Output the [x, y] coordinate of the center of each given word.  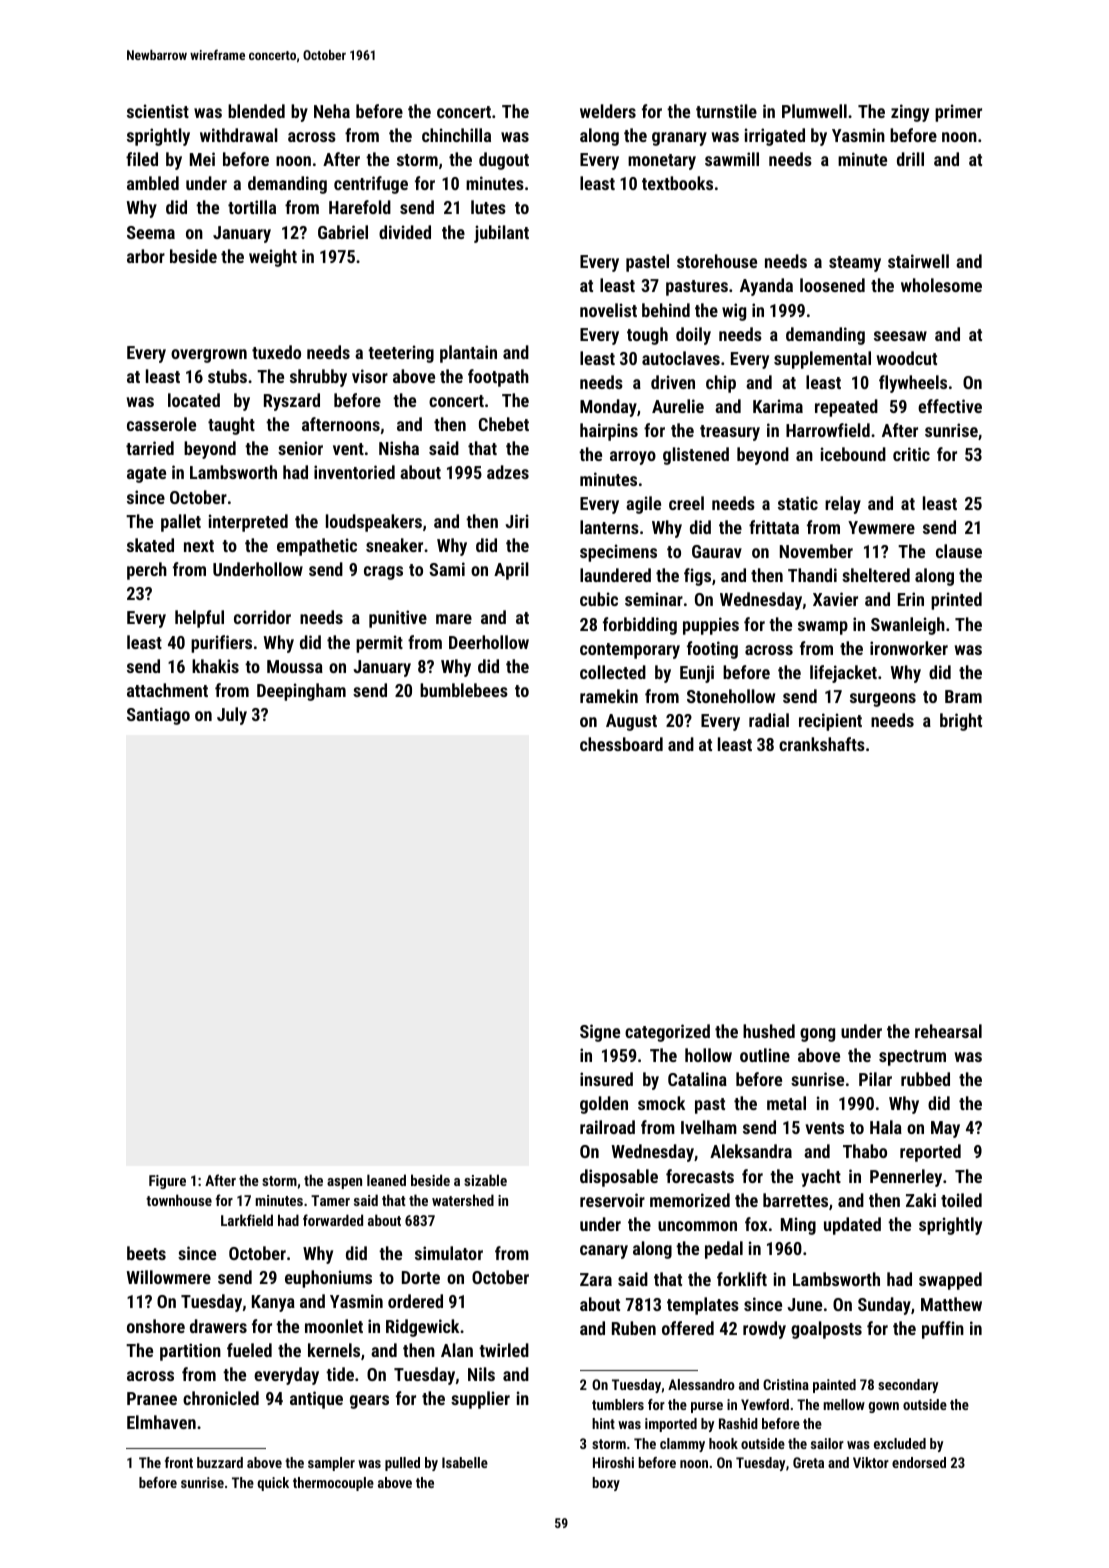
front [179, 1462]
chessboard [621, 744]
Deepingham [301, 692]
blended [256, 111]
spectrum [912, 1058]
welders [608, 111]
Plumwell [814, 111]
